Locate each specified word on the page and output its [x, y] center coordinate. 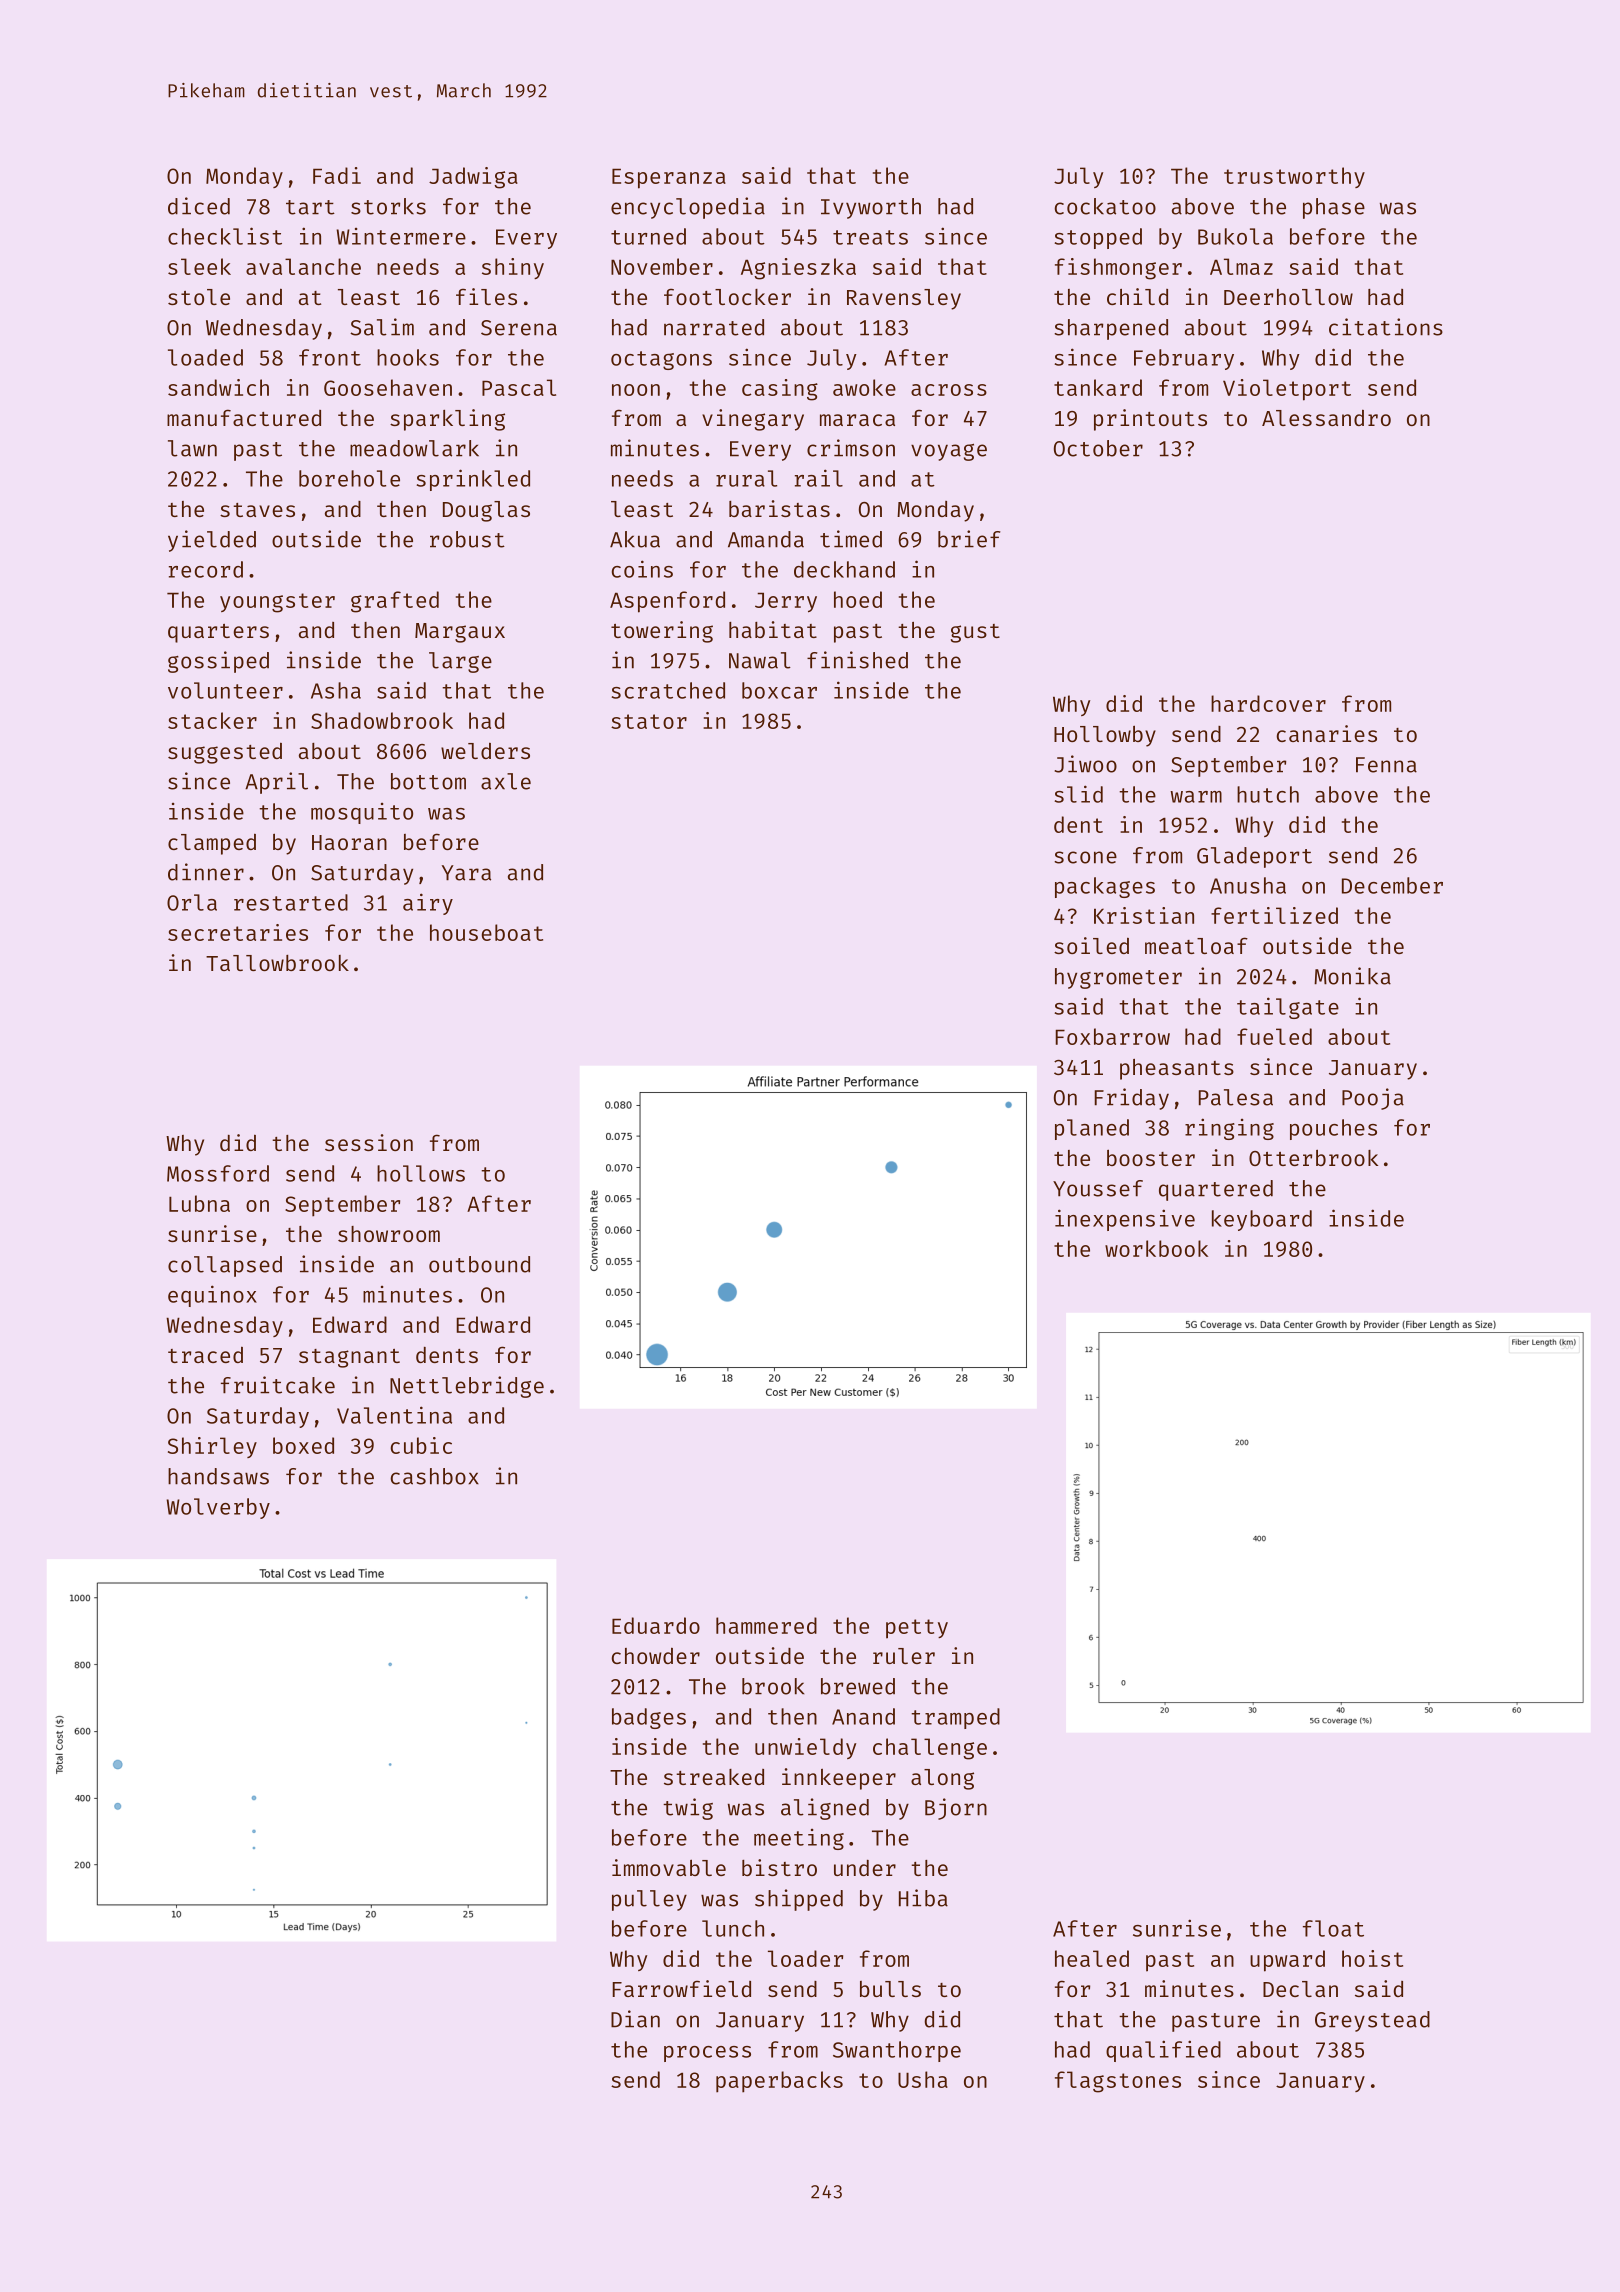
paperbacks [779, 2081]
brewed [858, 1686]
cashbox [435, 1476]
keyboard [1262, 1220]
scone [1085, 857]
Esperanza [669, 178]
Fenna [1386, 765]
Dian [635, 2019]
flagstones [1118, 2082]
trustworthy [1294, 177]
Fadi [337, 175]
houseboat [486, 932]
